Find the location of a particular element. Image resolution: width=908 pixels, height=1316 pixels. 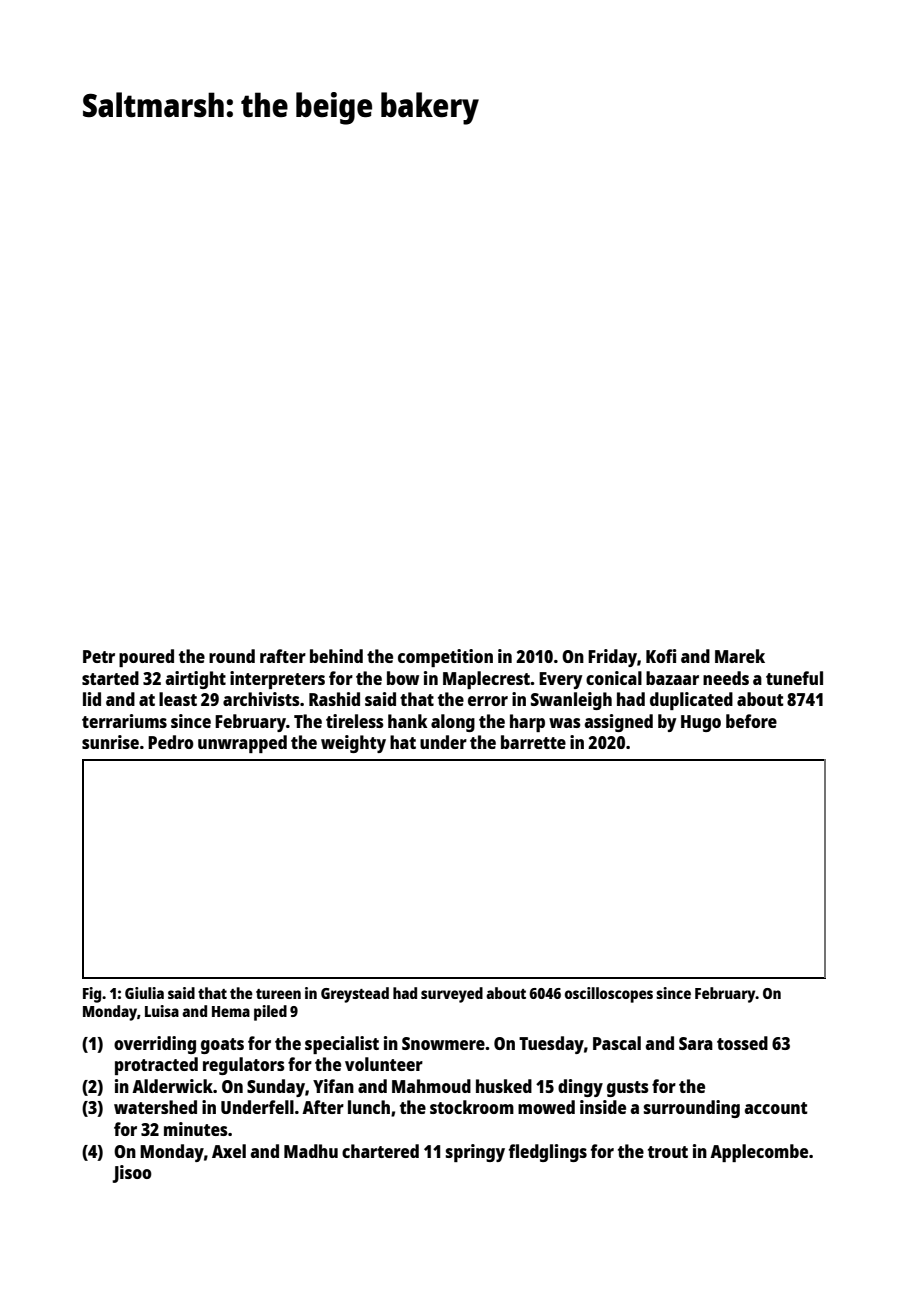

weighty is located at coordinates (353, 744).
